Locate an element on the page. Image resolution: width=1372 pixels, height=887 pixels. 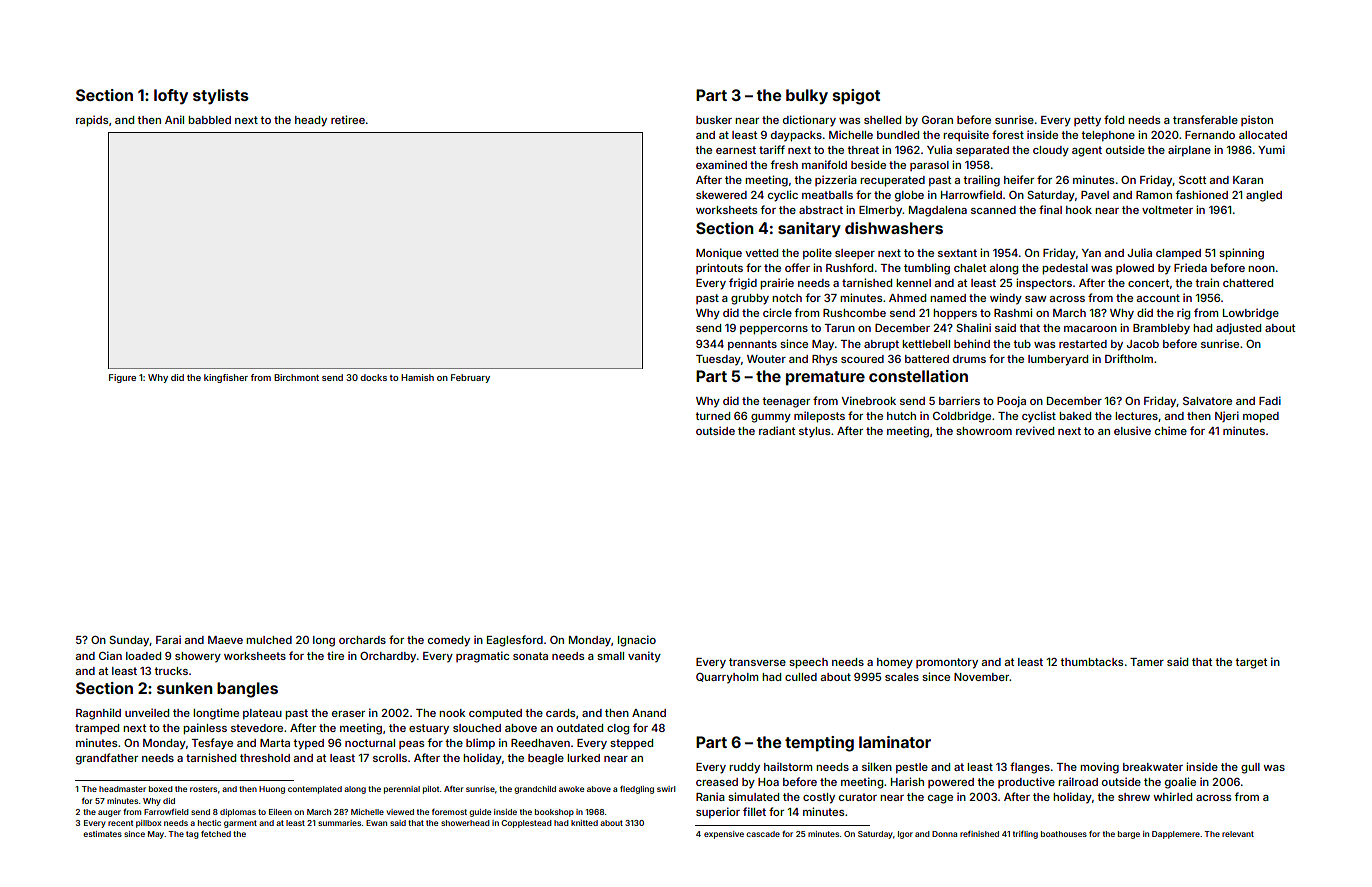
Figure is located at coordinates (122, 378).
